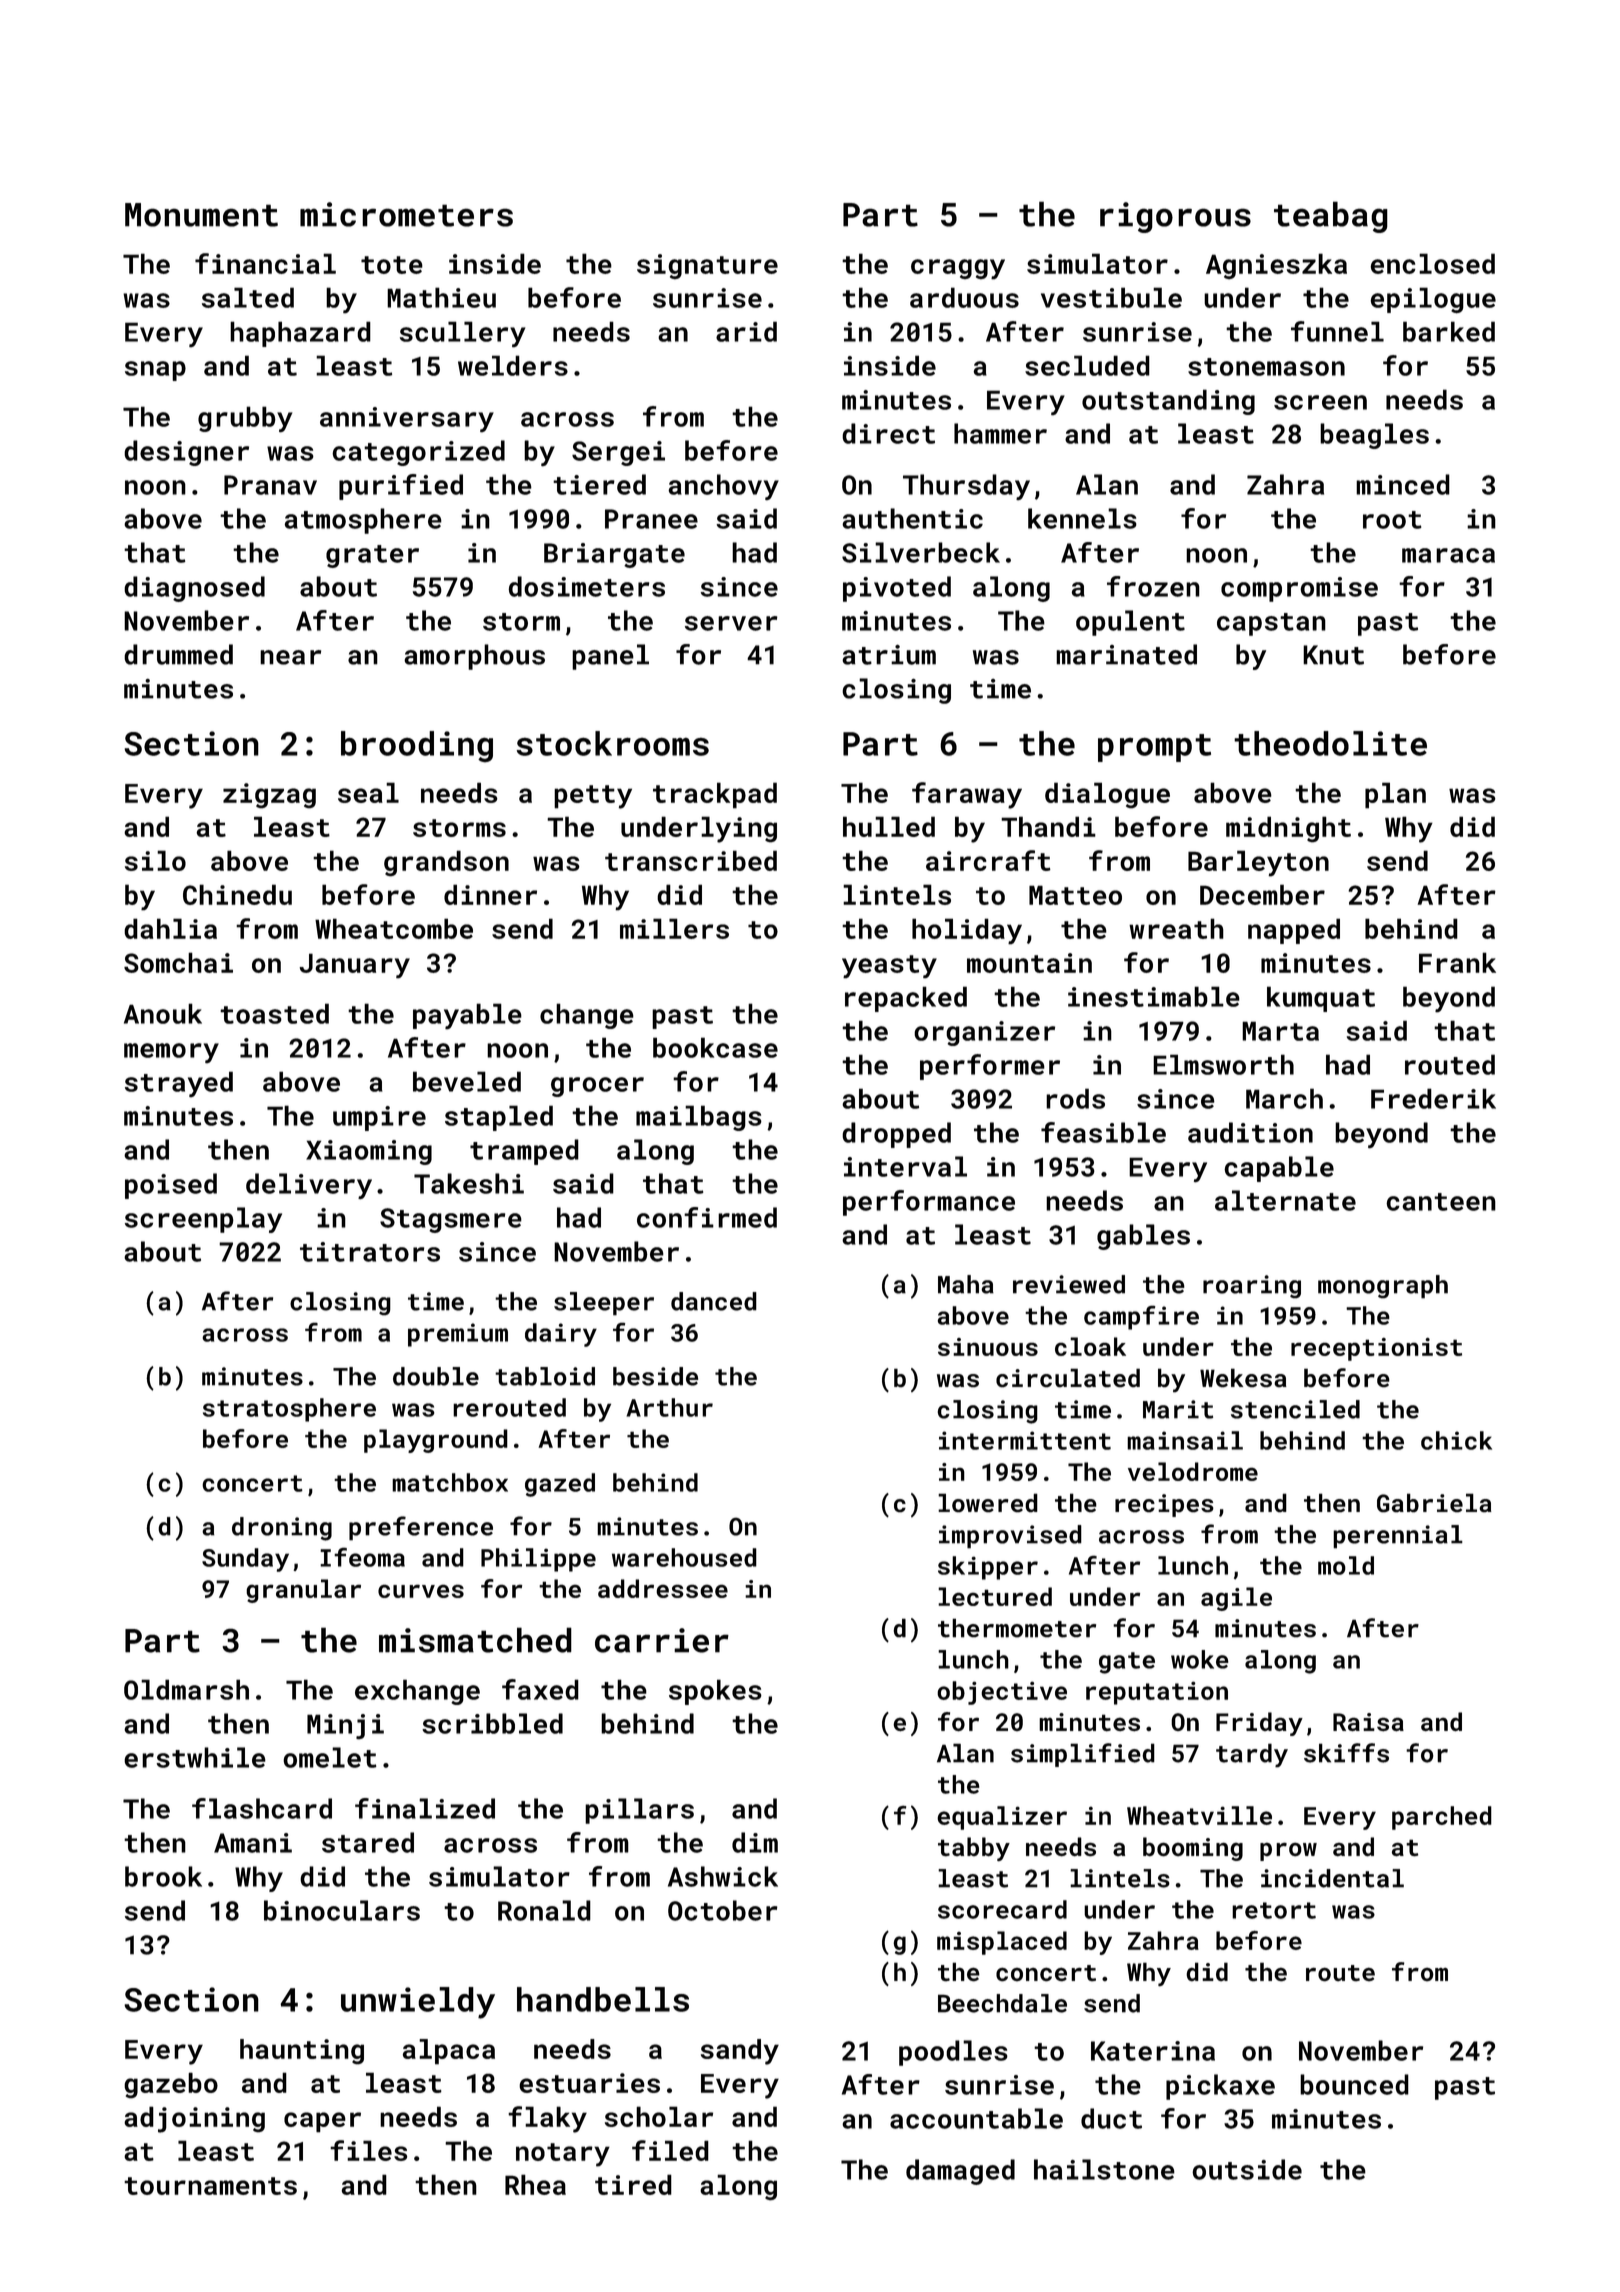 This image has width=1620, height=2292. What do you see at coordinates (289, 1410) in the image?
I see `stratosphere` at bounding box center [289, 1410].
